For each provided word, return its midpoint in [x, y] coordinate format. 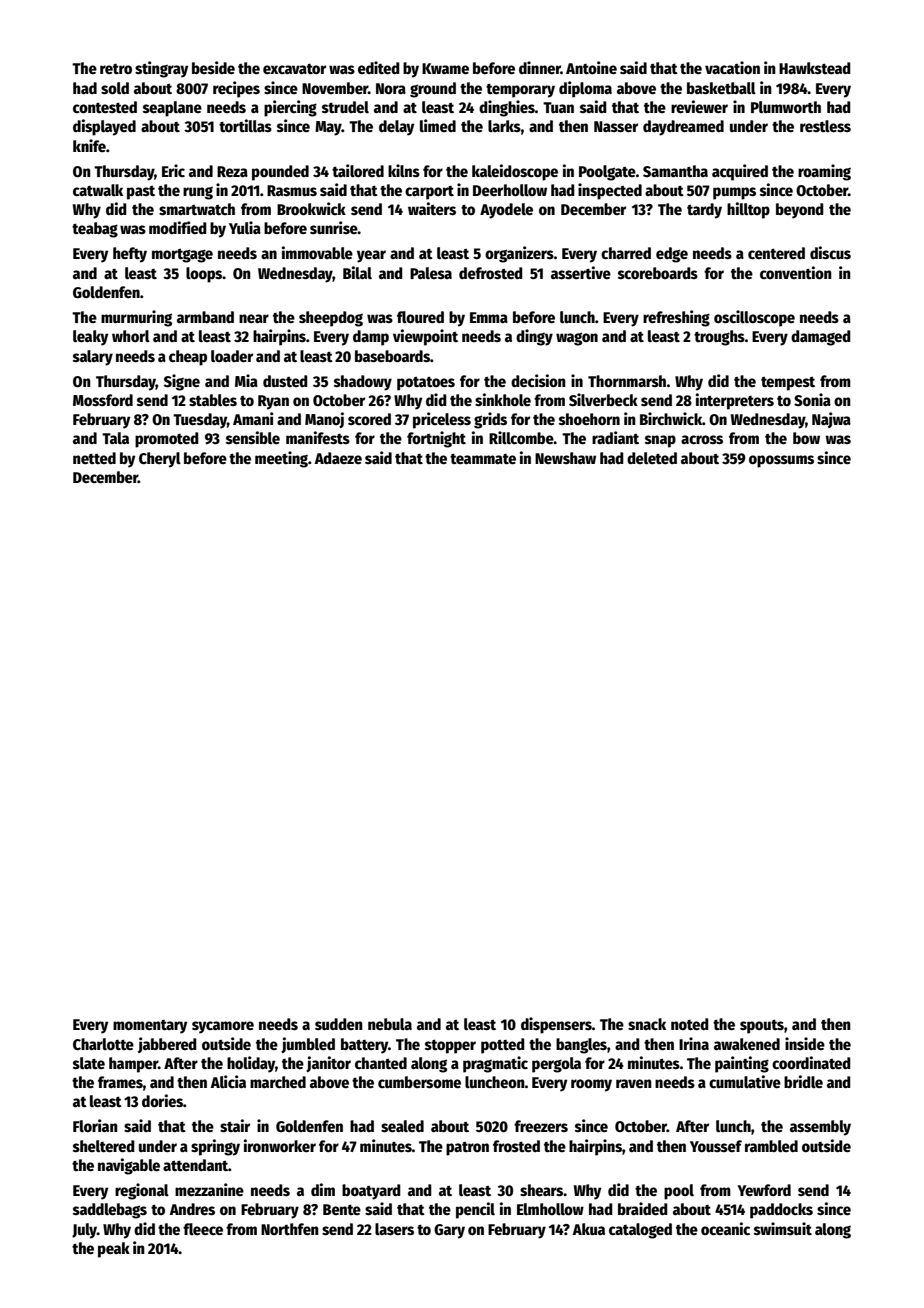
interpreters [735, 401]
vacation [732, 67]
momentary [150, 1027]
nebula [390, 1024]
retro [116, 69]
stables [213, 400]
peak [114, 1250]
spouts [762, 1026]
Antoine [591, 68]
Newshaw [565, 458]
